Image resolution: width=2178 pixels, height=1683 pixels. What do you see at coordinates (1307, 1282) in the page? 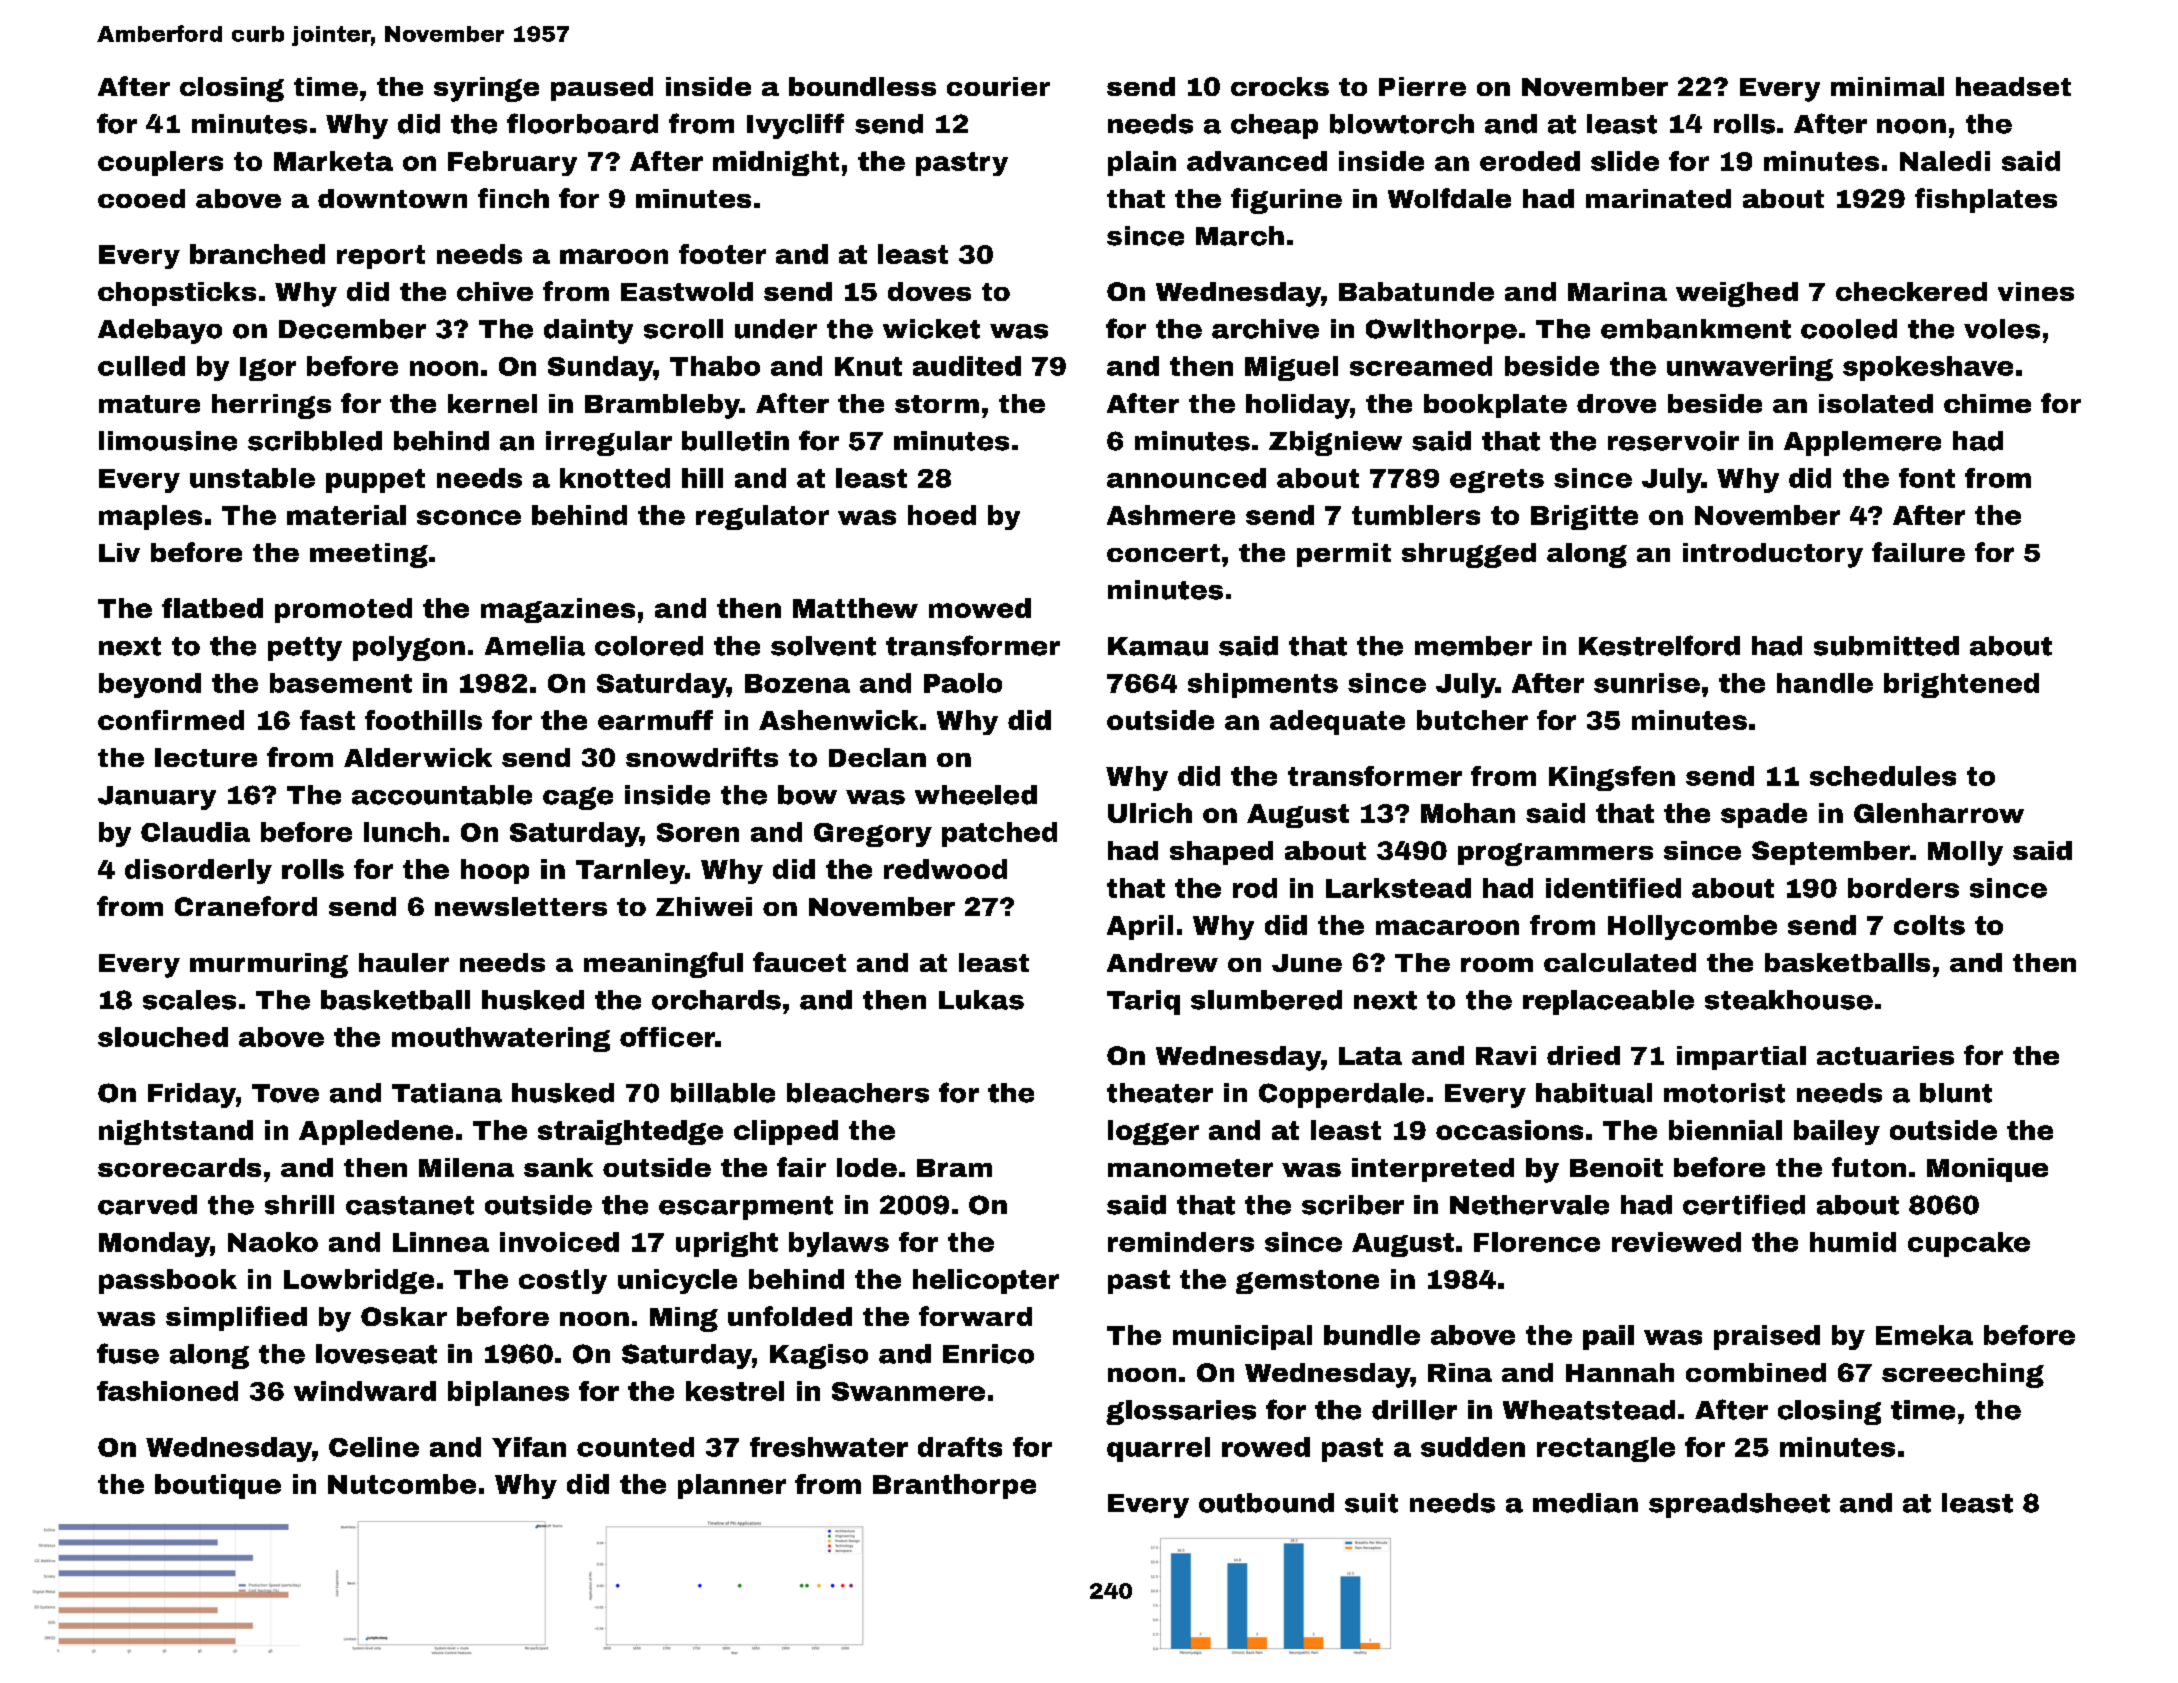
I see `gemstone` at bounding box center [1307, 1282].
